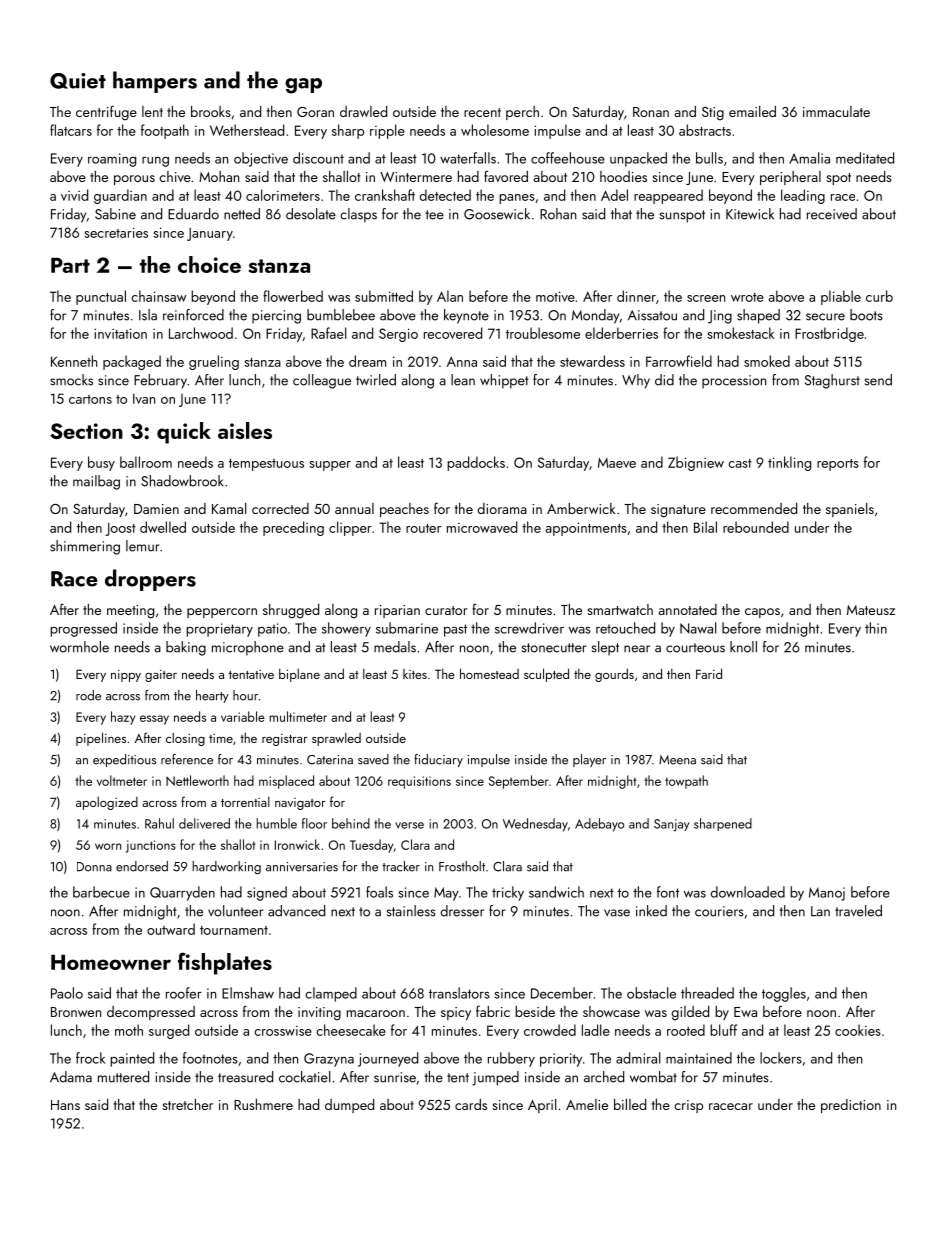  Describe the element at coordinates (471, 1104) in the screenshot. I see `cards` at that location.
